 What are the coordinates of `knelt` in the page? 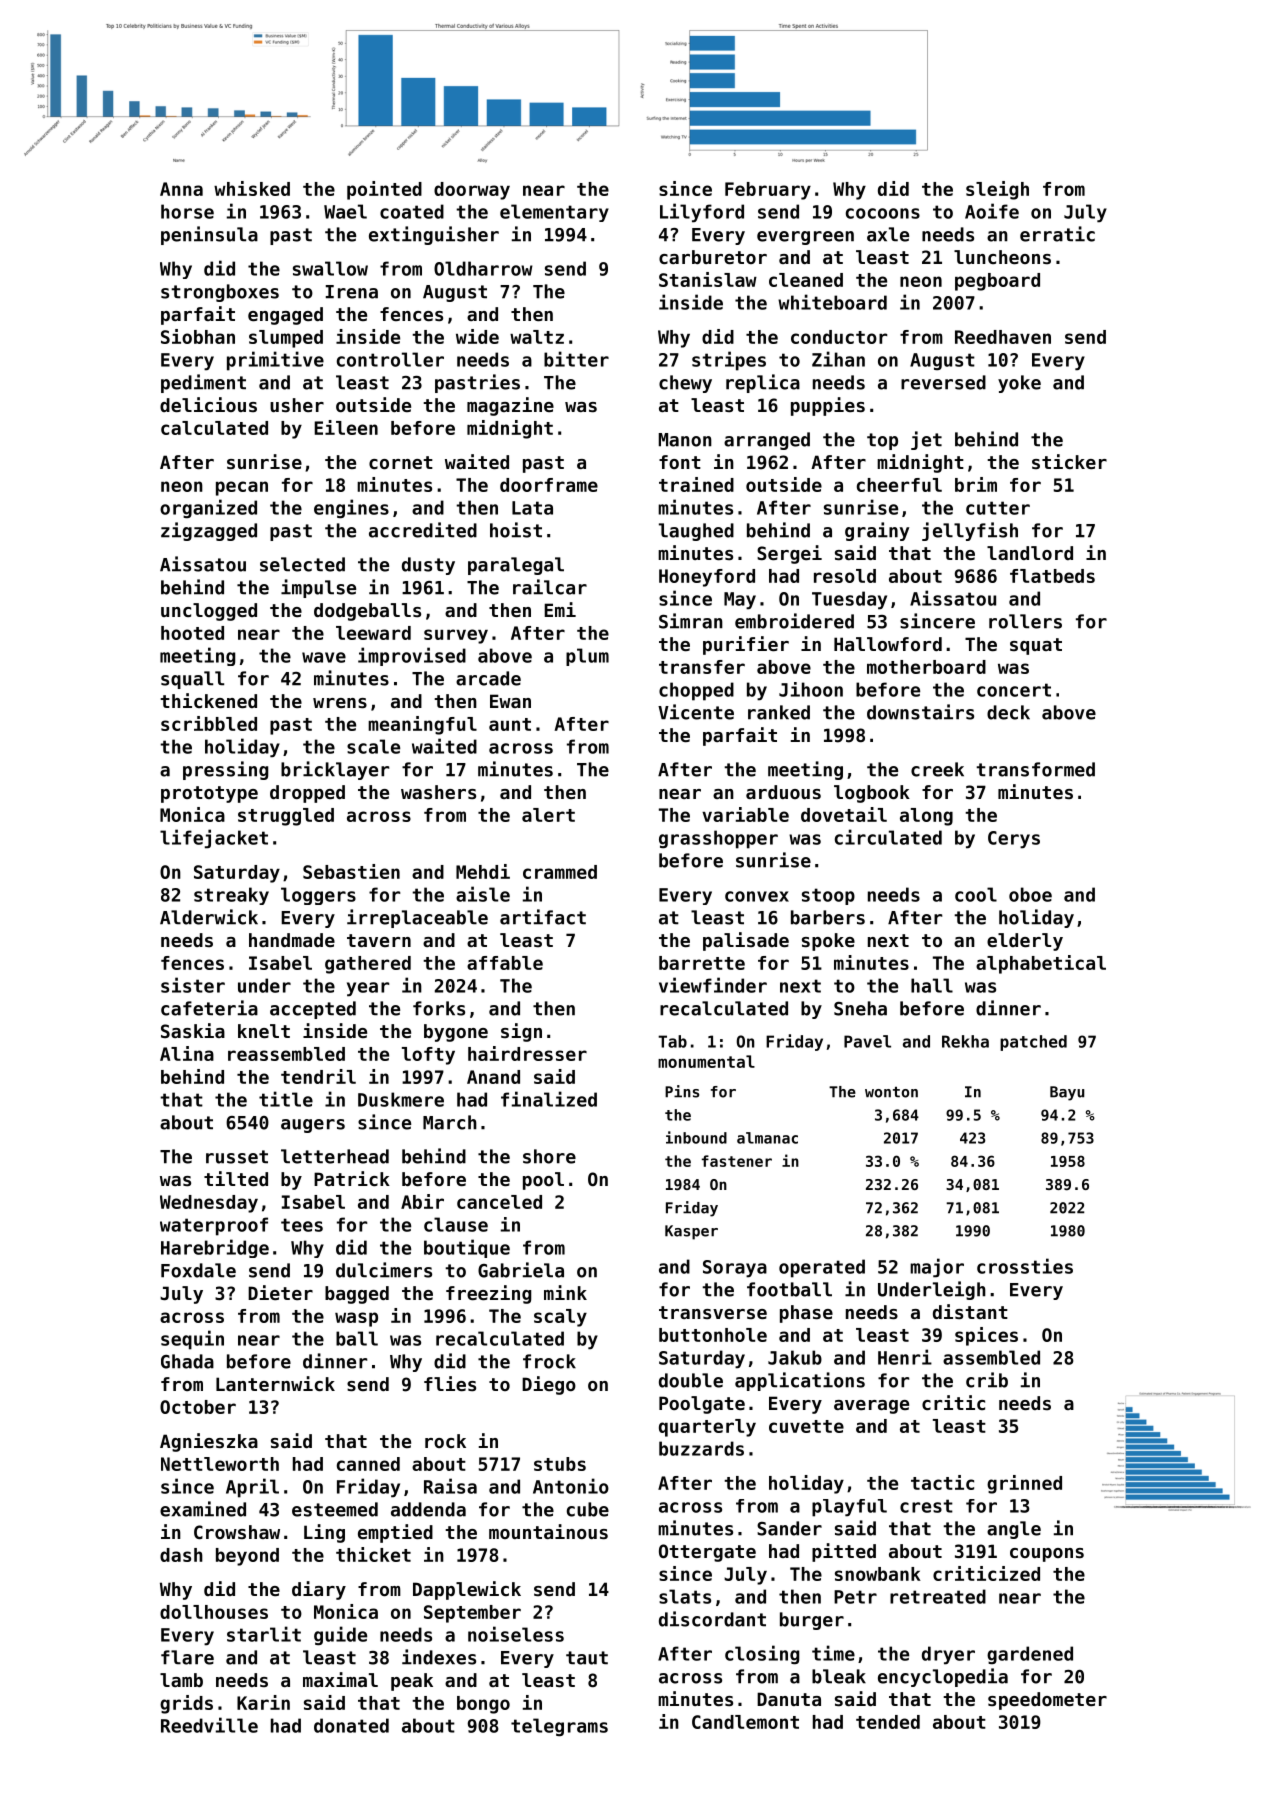 It's located at (264, 1031).
